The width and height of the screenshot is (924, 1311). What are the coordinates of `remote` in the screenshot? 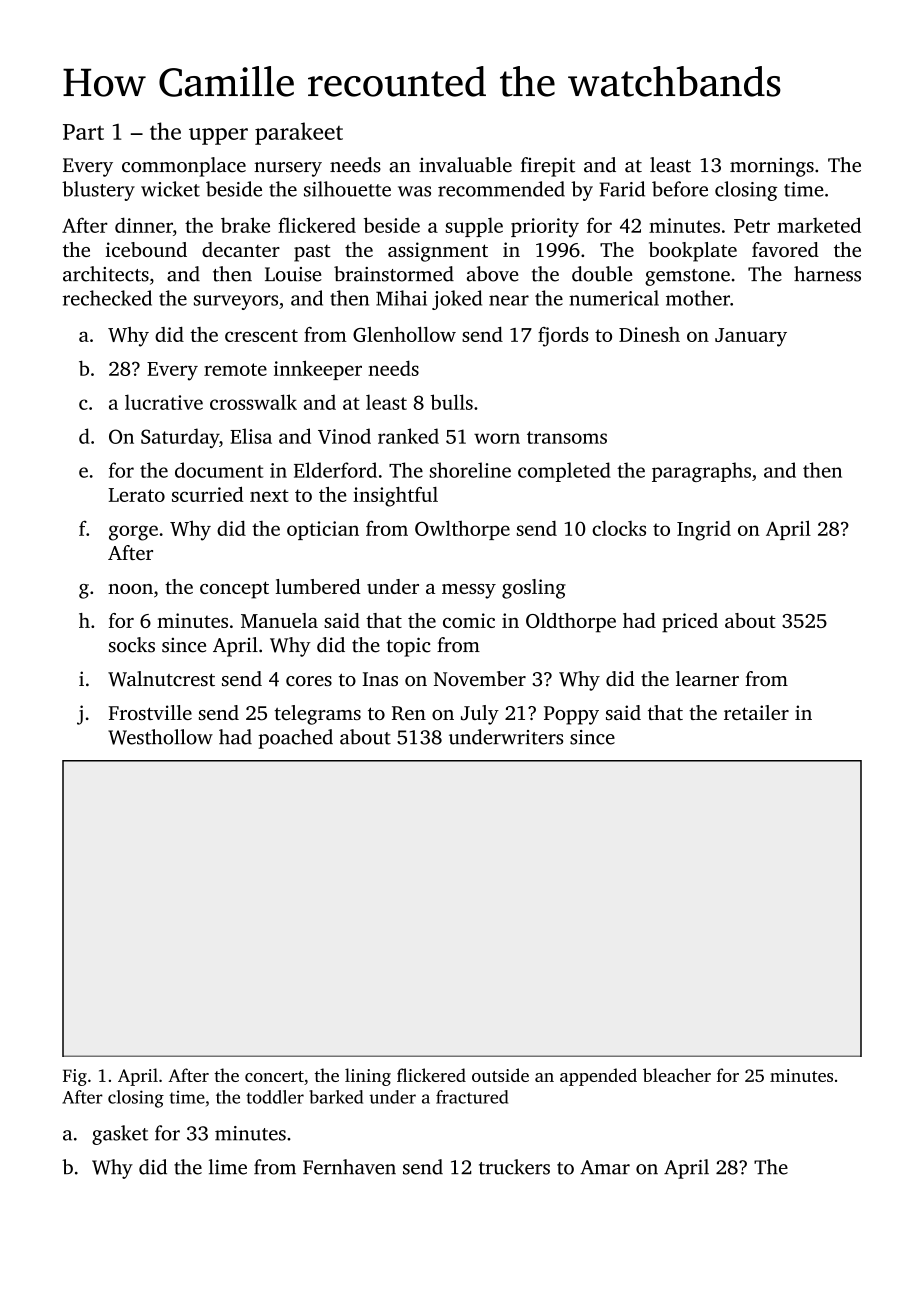 It's located at (235, 369).
